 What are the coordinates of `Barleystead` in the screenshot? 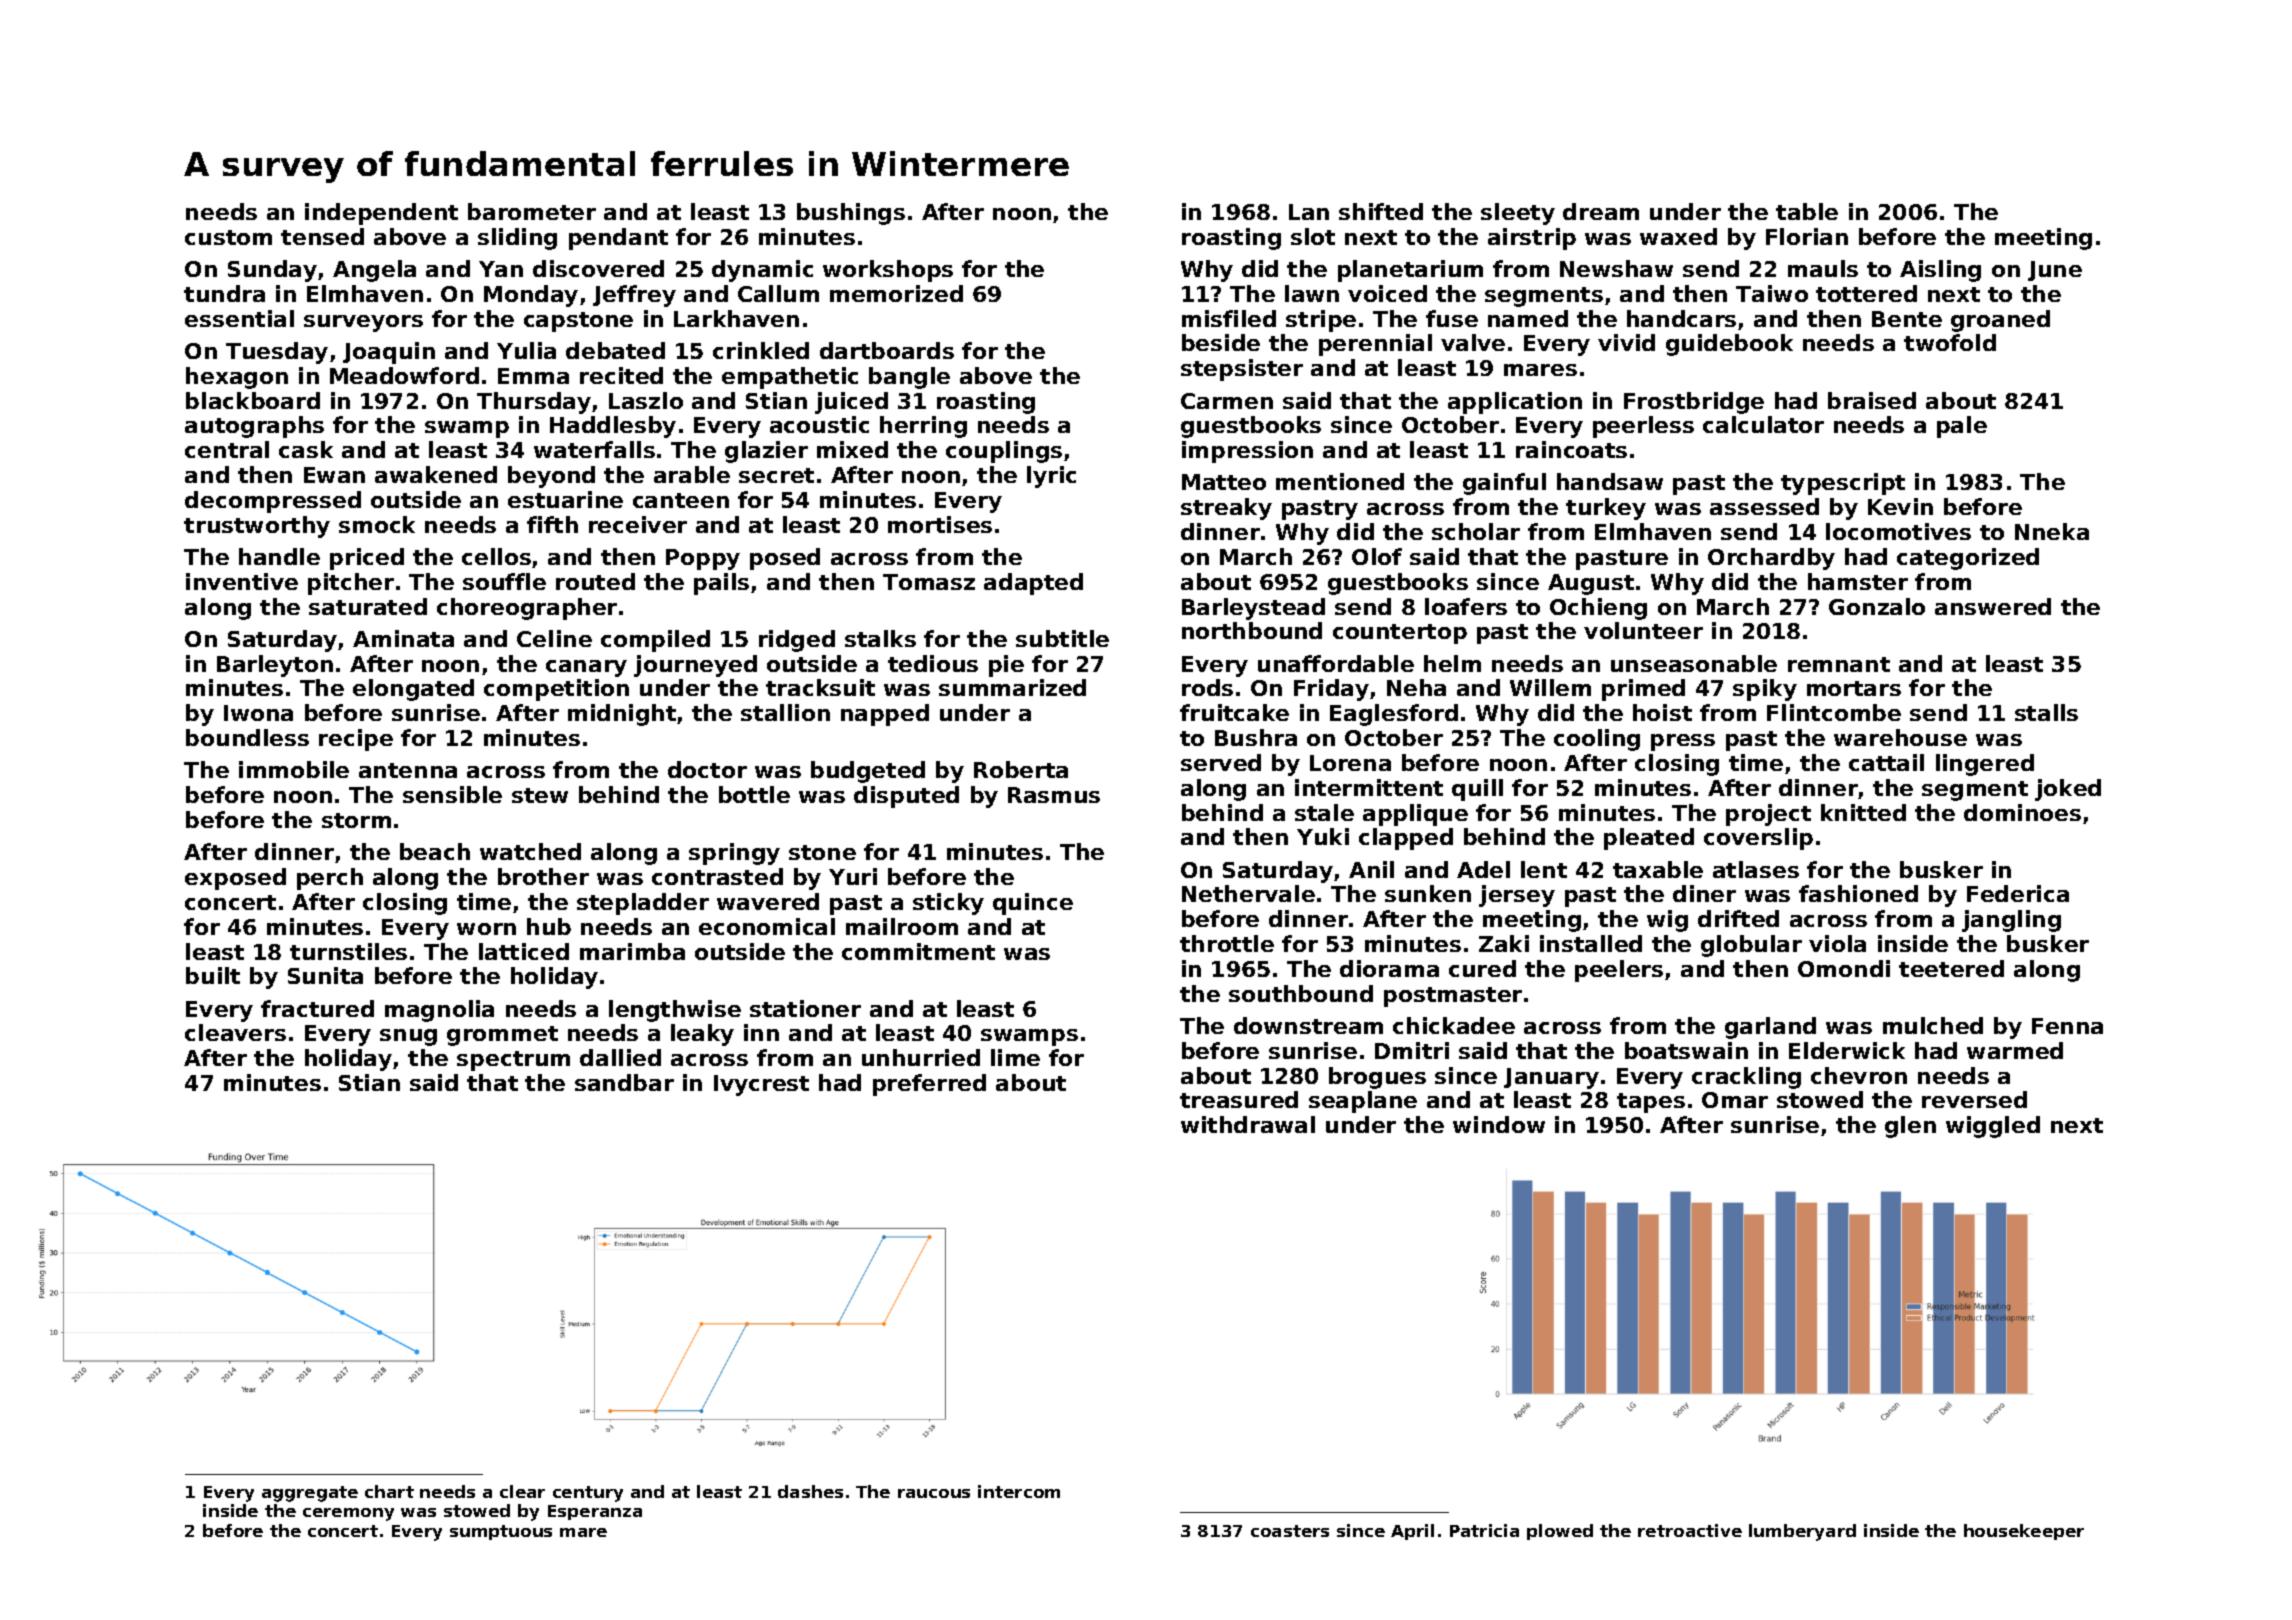 It's located at (1253, 609).
